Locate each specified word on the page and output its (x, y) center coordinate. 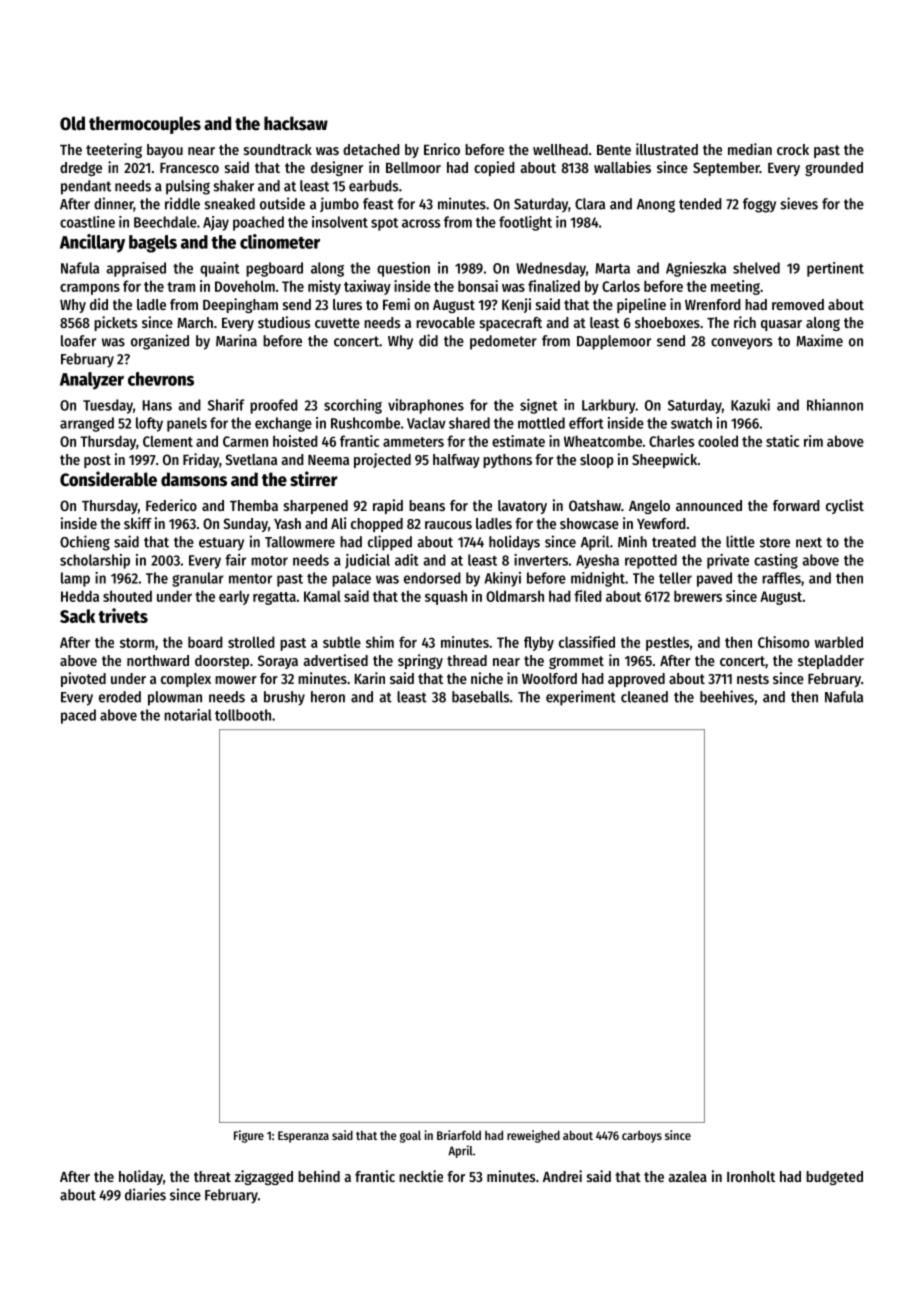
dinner (114, 204)
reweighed (533, 1136)
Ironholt (751, 1176)
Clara (590, 204)
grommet (576, 662)
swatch (691, 423)
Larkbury (608, 406)
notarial (188, 715)
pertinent (835, 269)
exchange (283, 424)
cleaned (644, 697)
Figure (249, 1136)
